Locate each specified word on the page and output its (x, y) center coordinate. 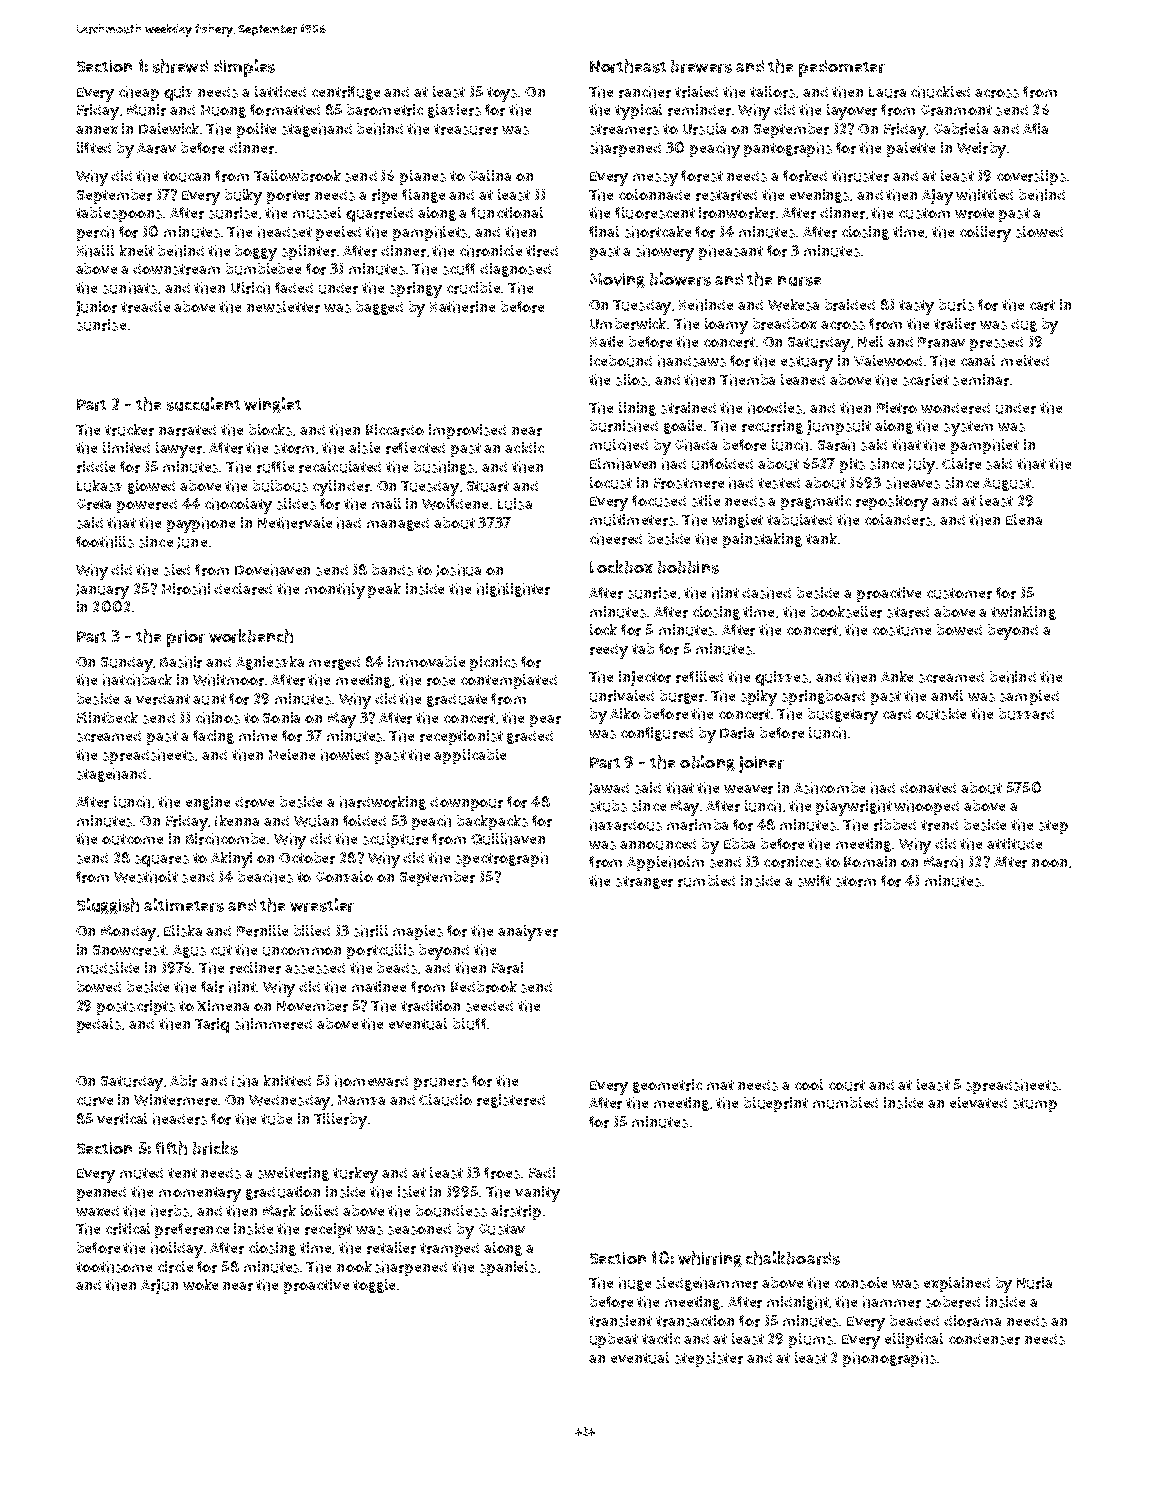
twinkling (1023, 613)
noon (1049, 863)
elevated (978, 1102)
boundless (451, 1211)
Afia (1035, 128)
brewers (701, 66)
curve (95, 1101)
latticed (280, 91)
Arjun (159, 1286)
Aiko (625, 713)
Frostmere (689, 483)
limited (126, 447)
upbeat (614, 1340)
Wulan (316, 821)
